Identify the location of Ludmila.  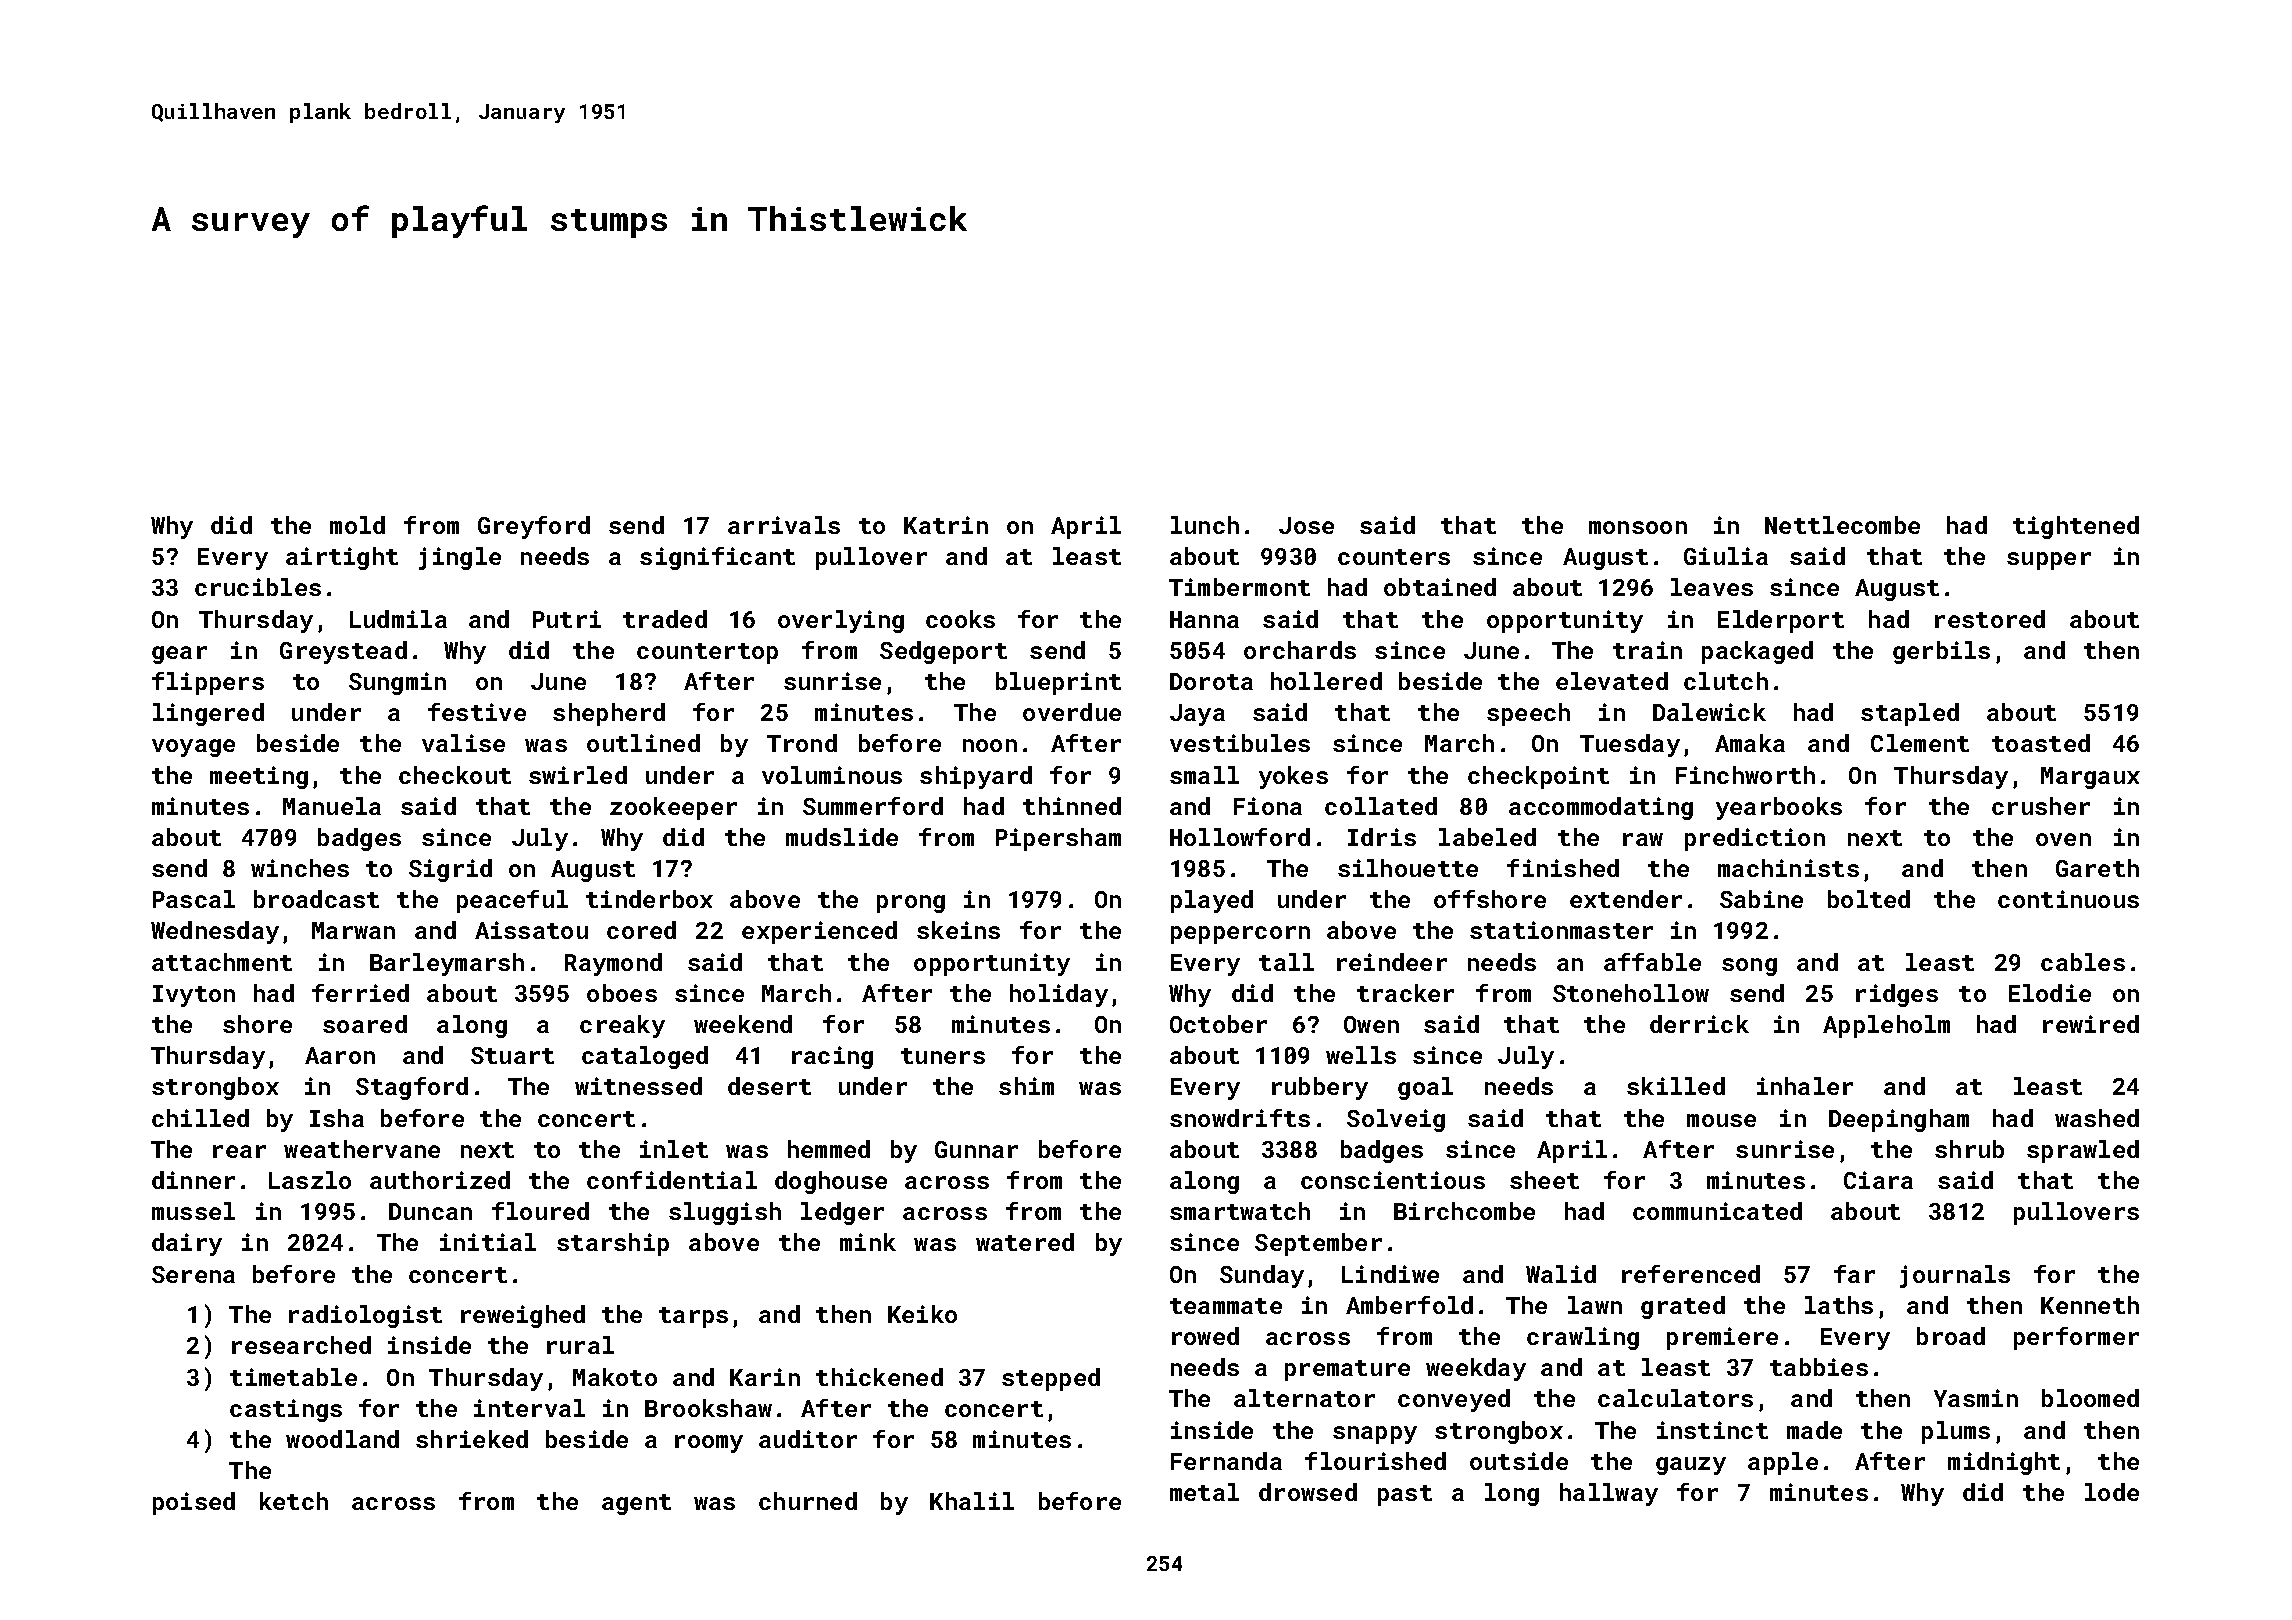
(398, 619).
